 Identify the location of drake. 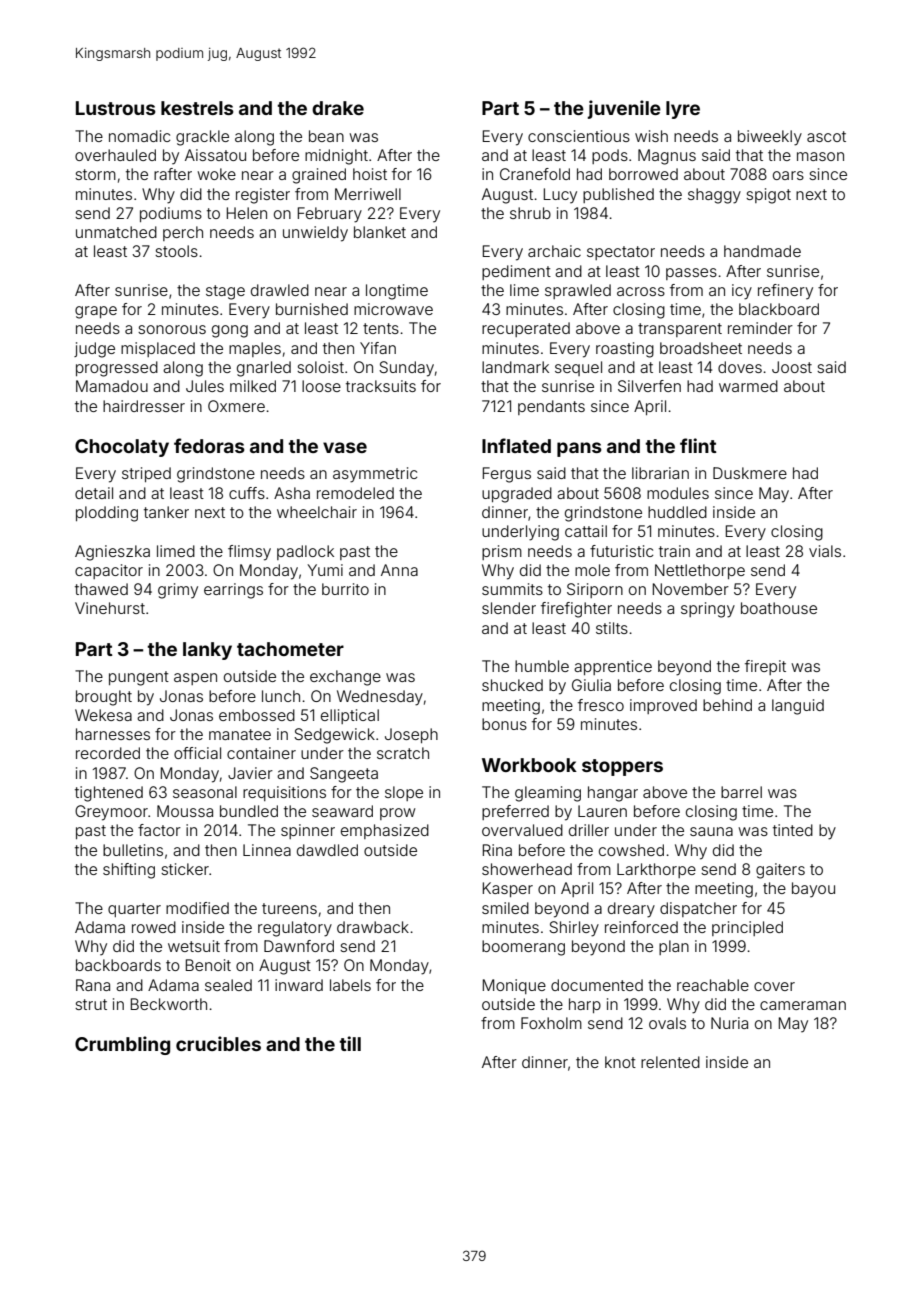
(338, 108).
